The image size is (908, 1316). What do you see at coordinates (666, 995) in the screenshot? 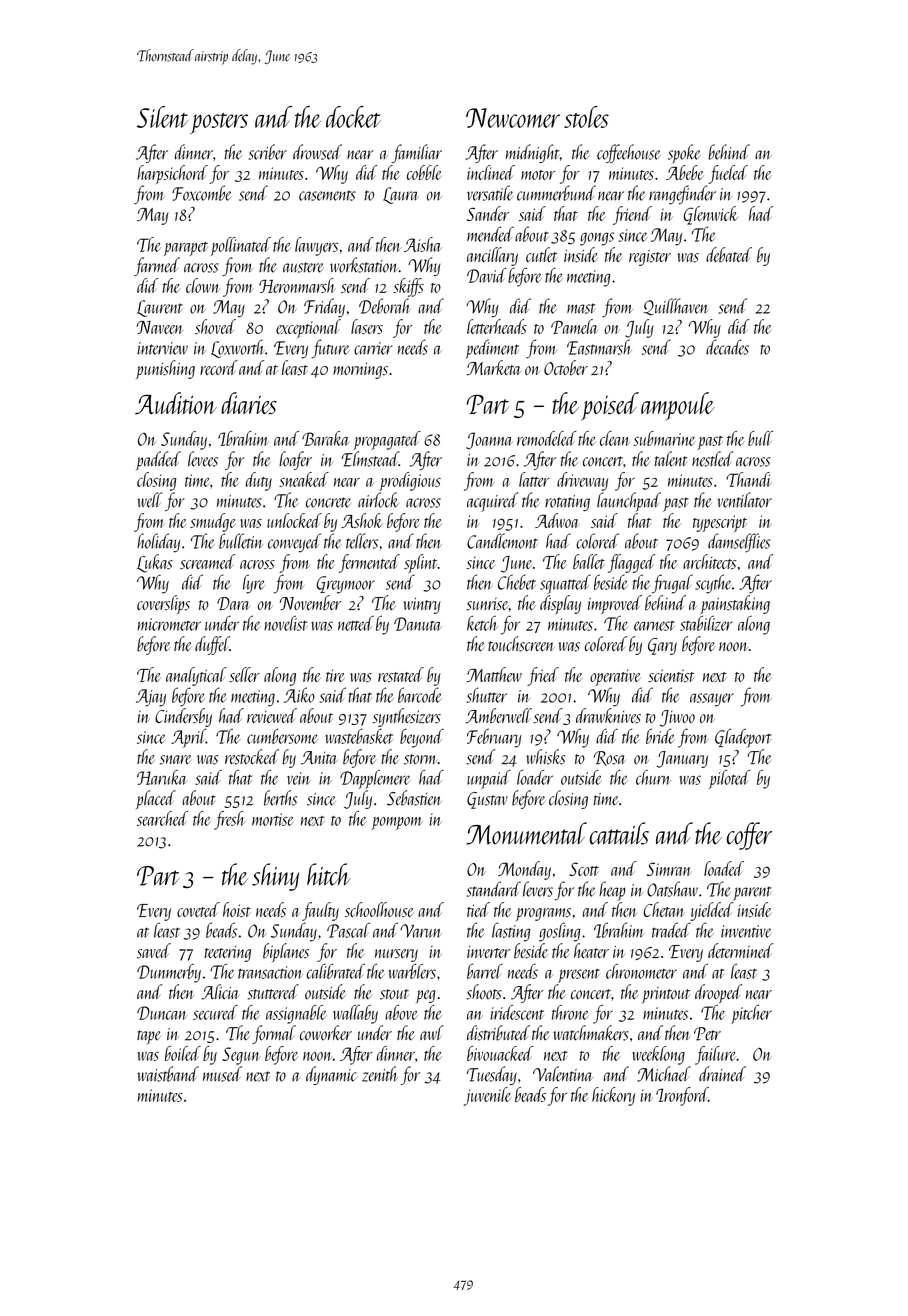
I see `printout` at bounding box center [666, 995].
